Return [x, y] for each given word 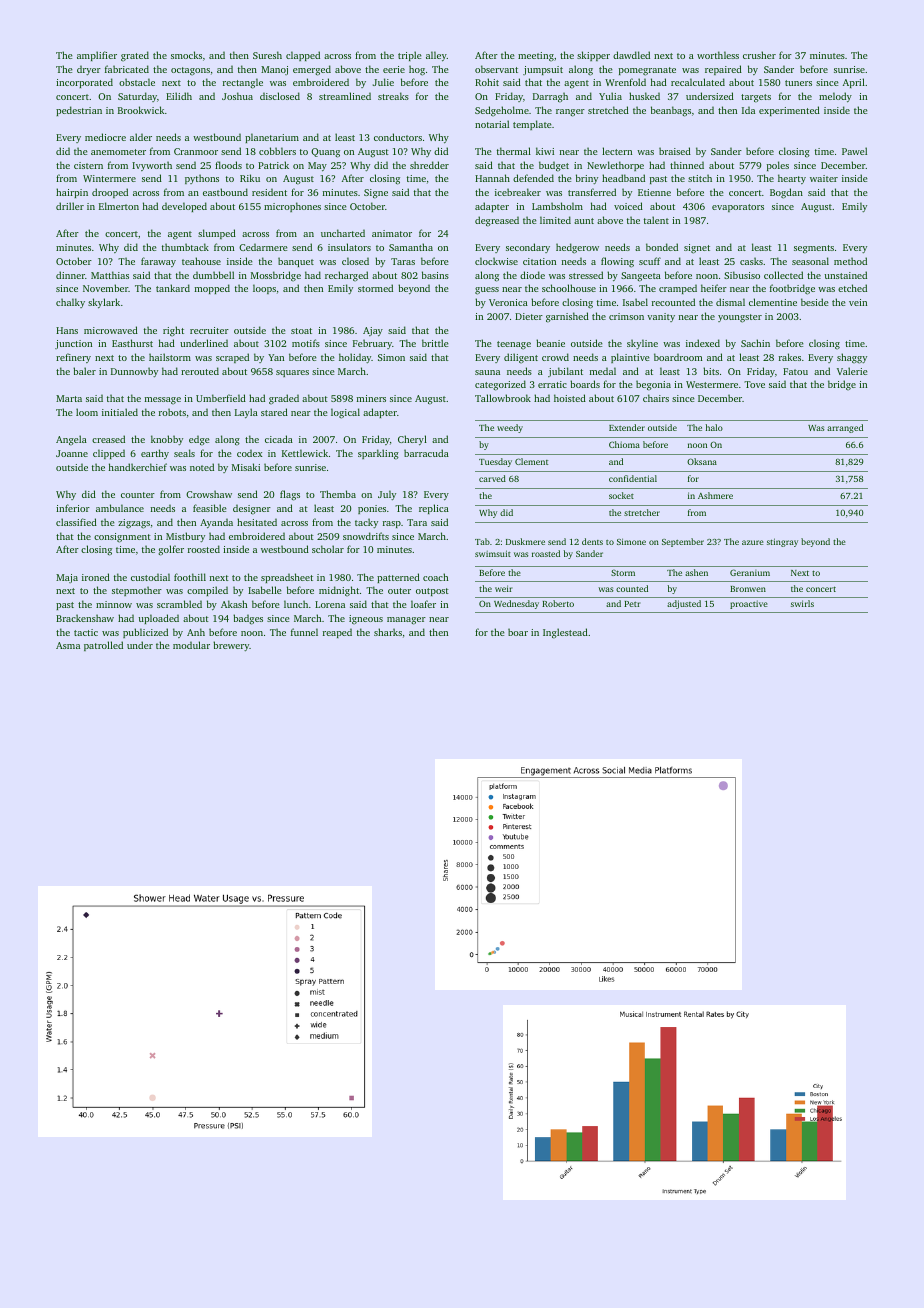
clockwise [496, 261]
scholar [328, 549]
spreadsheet [287, 578]
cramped [678, 289]
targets [756, 98]
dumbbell [213, 275]
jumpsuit [543, 70]
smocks [186, 55]
